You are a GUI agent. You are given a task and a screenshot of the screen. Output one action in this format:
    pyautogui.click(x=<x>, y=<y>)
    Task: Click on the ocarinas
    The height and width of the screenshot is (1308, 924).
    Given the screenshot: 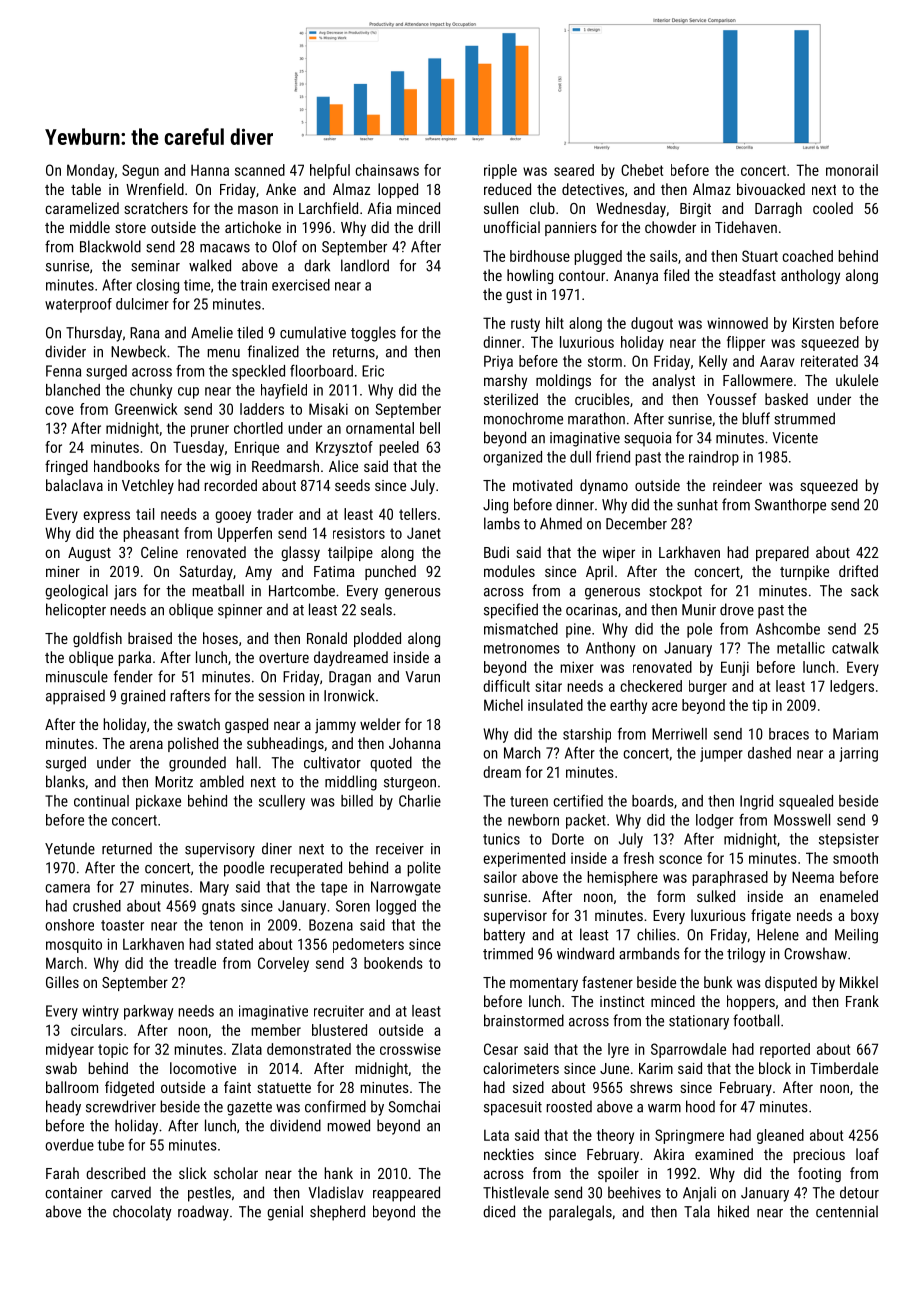 What is the action you would take?
    pyautogui.click(x=592, y=610)
